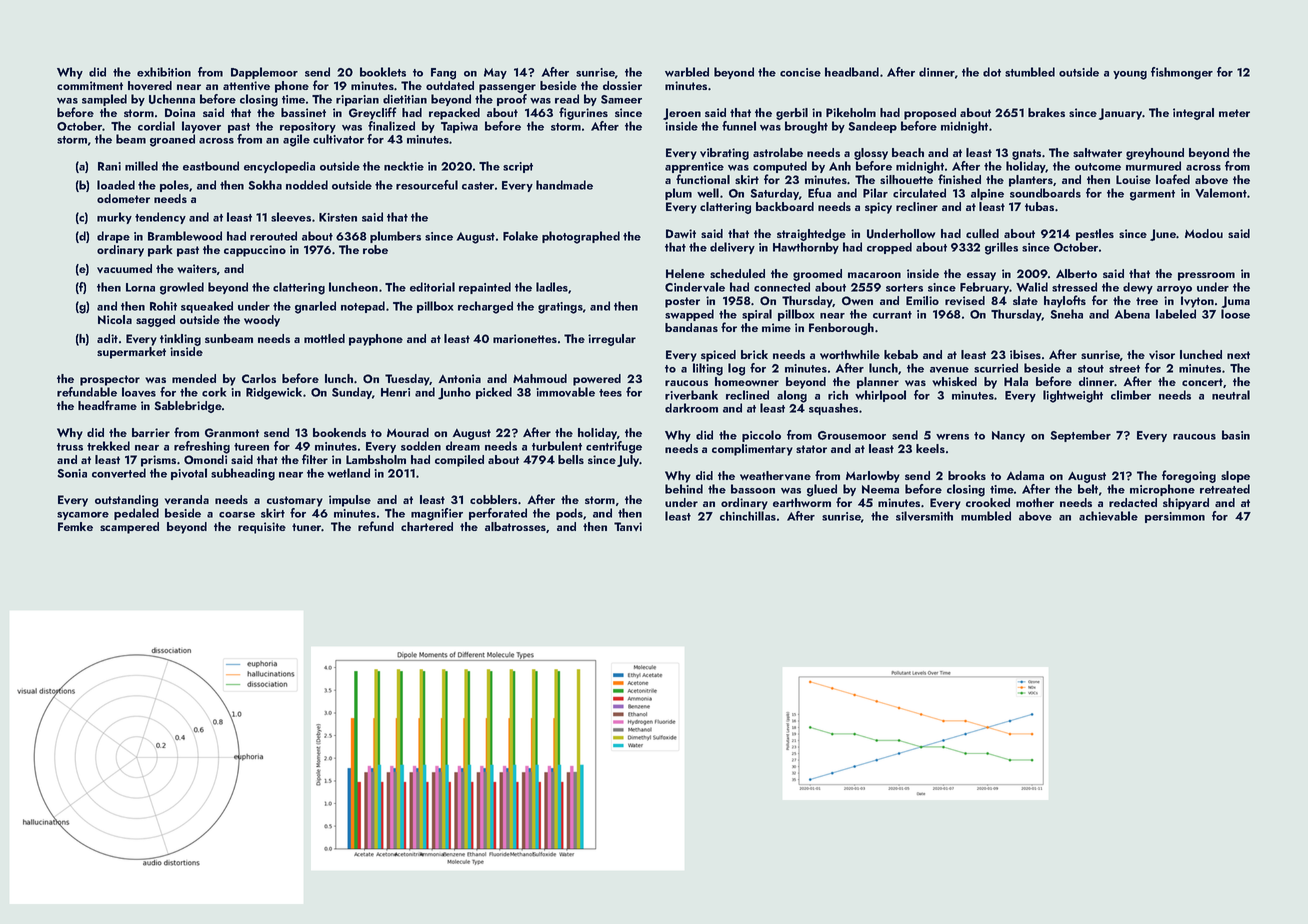 Image resolution: width=1308 pixels, height=924 pixels. What do you see at coordinates (687, 72) in the document?
I see `warbled` at bounding box center [687, 72].
